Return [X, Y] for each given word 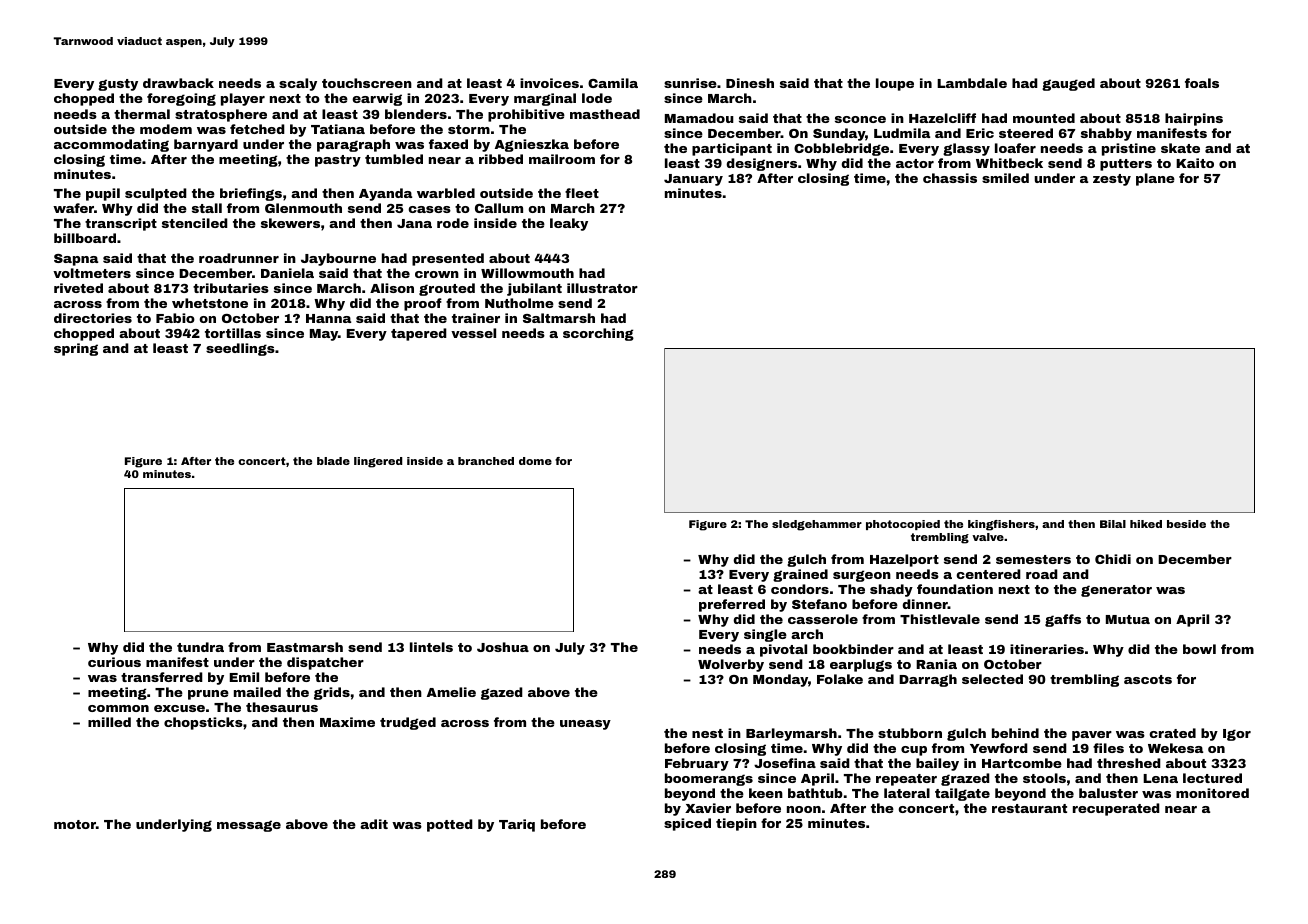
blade [333, 461]
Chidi [1113, 559]
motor [75, 824]
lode [597, 98]
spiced [687, 824]
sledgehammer [817, 525]
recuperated [1116, 809]
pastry [338, 161]
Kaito [1195, 163]
